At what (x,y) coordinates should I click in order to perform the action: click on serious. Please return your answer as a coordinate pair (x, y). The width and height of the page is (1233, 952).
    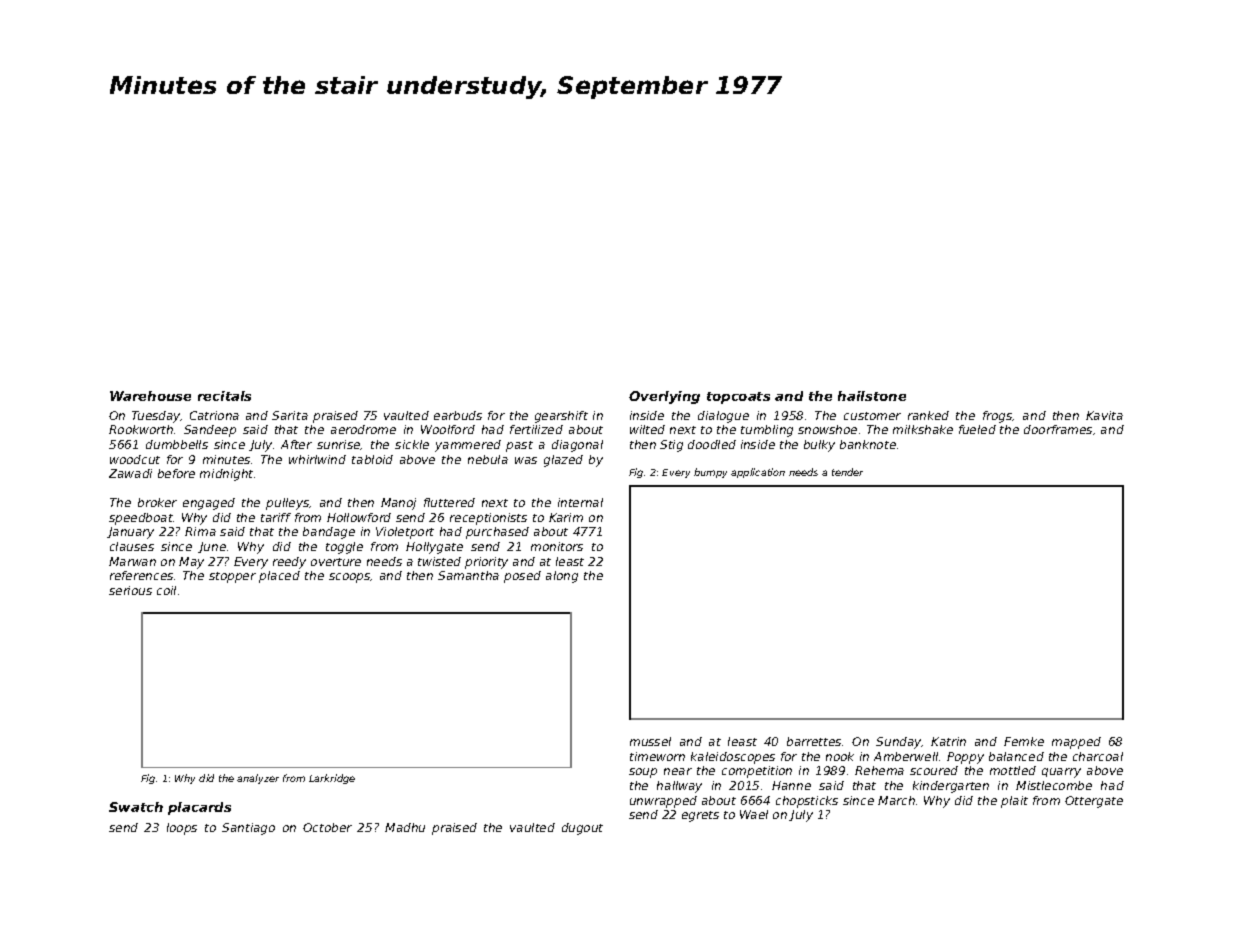
    Looking at the image, I should click on (130, 590).
